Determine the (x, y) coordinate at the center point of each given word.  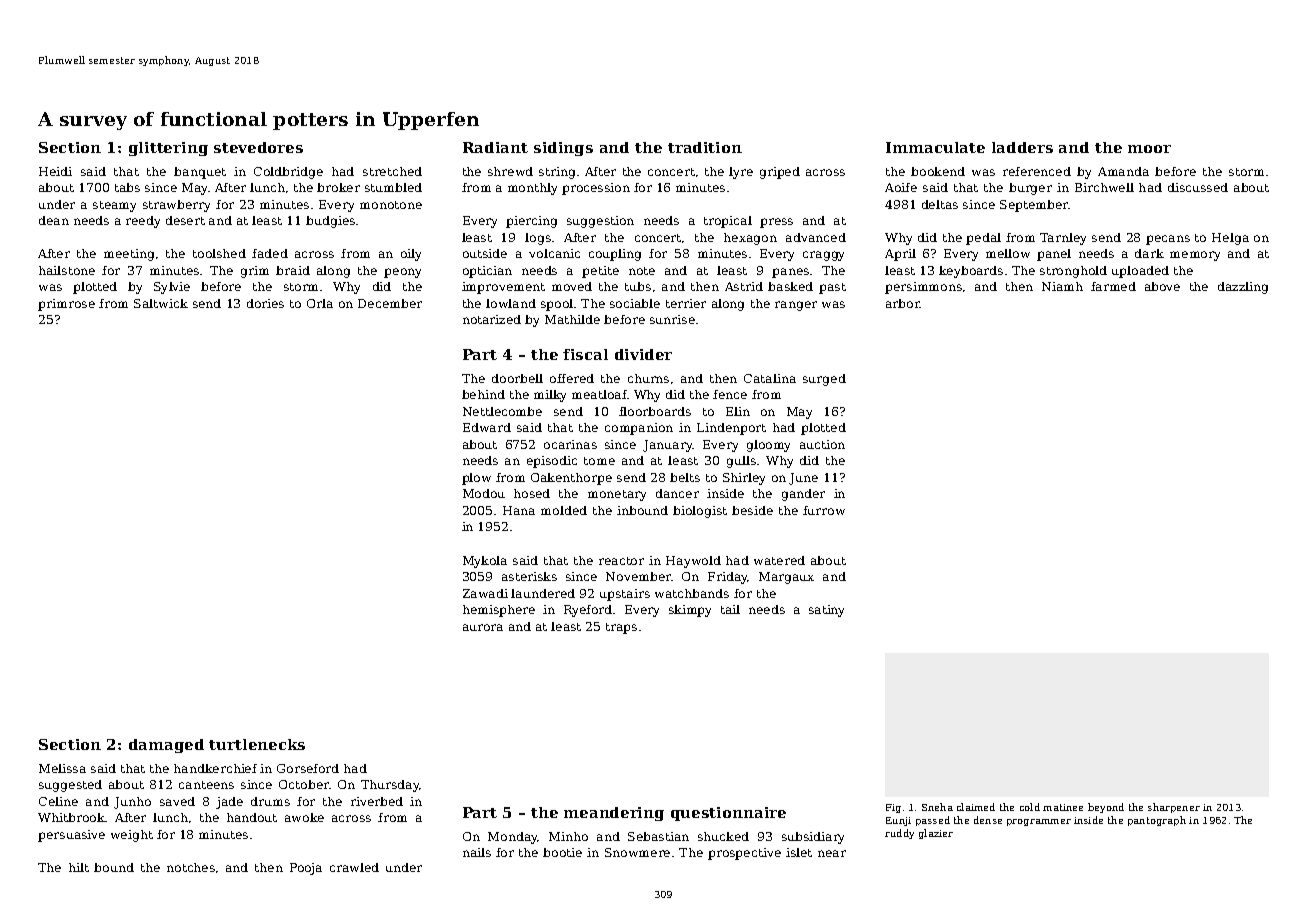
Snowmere (637, 852)
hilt (79, 867)
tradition (705, 147)
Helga (1230, 239)
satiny (826, 611)
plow (476, 479)
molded (564, 510)
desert (185, 220)
